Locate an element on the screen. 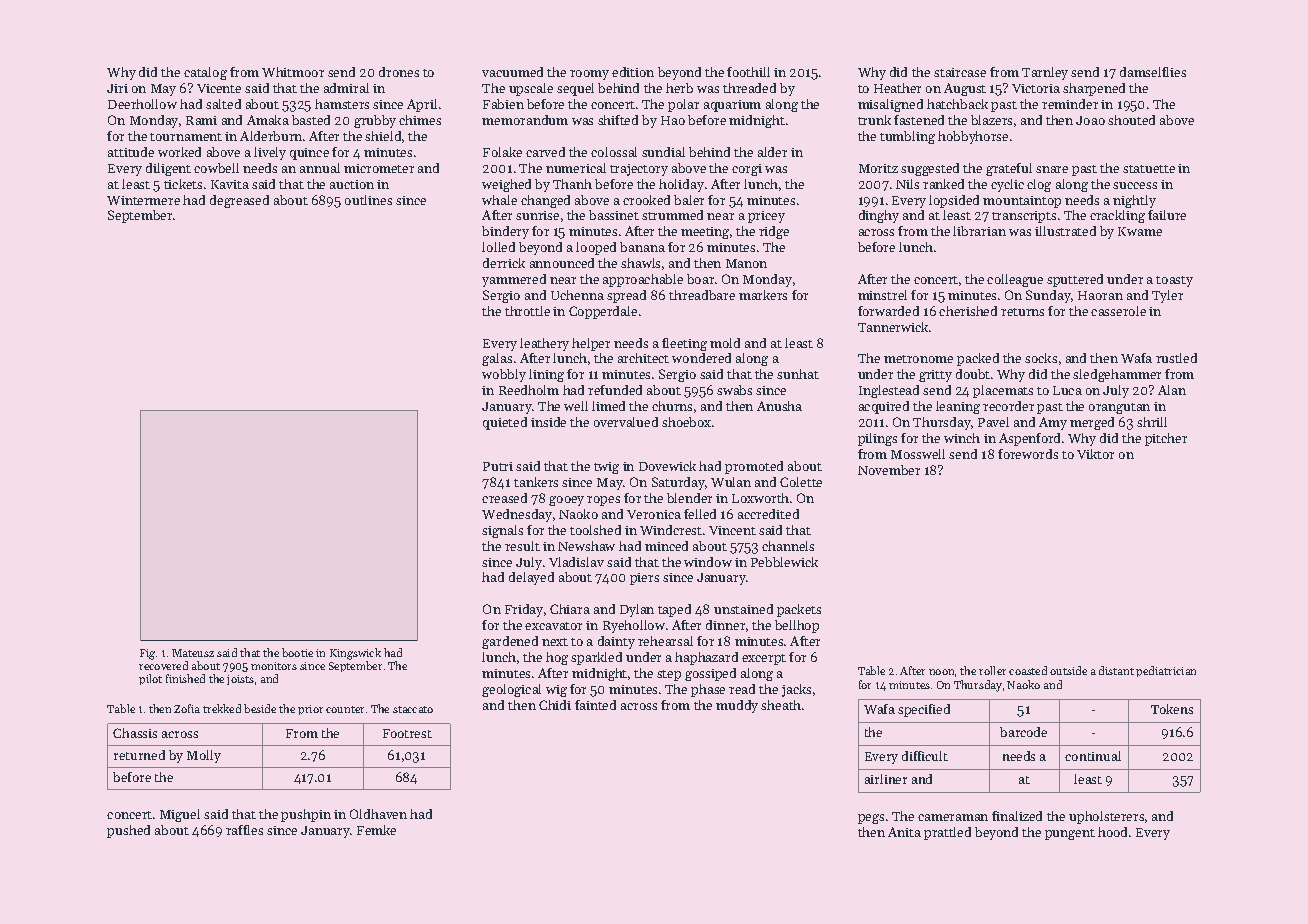 The image size is (1308, 924). Mateusz is located at coordinates (193, 653).
